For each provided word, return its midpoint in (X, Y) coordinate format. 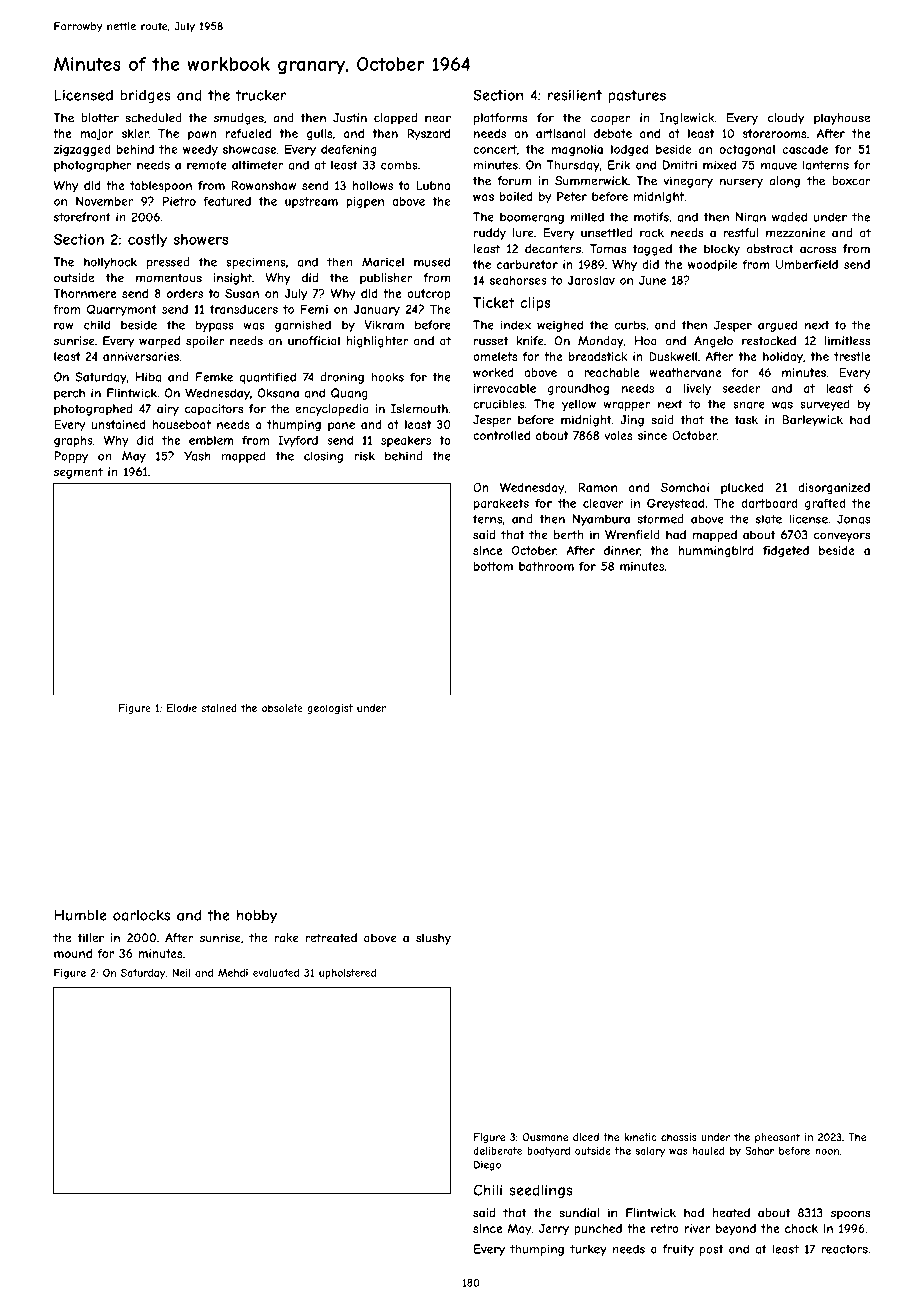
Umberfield (806, 264)
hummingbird (715, 552)
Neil (181, 973)
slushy (433, 939)
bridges (145, 96)
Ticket (494, 302)
